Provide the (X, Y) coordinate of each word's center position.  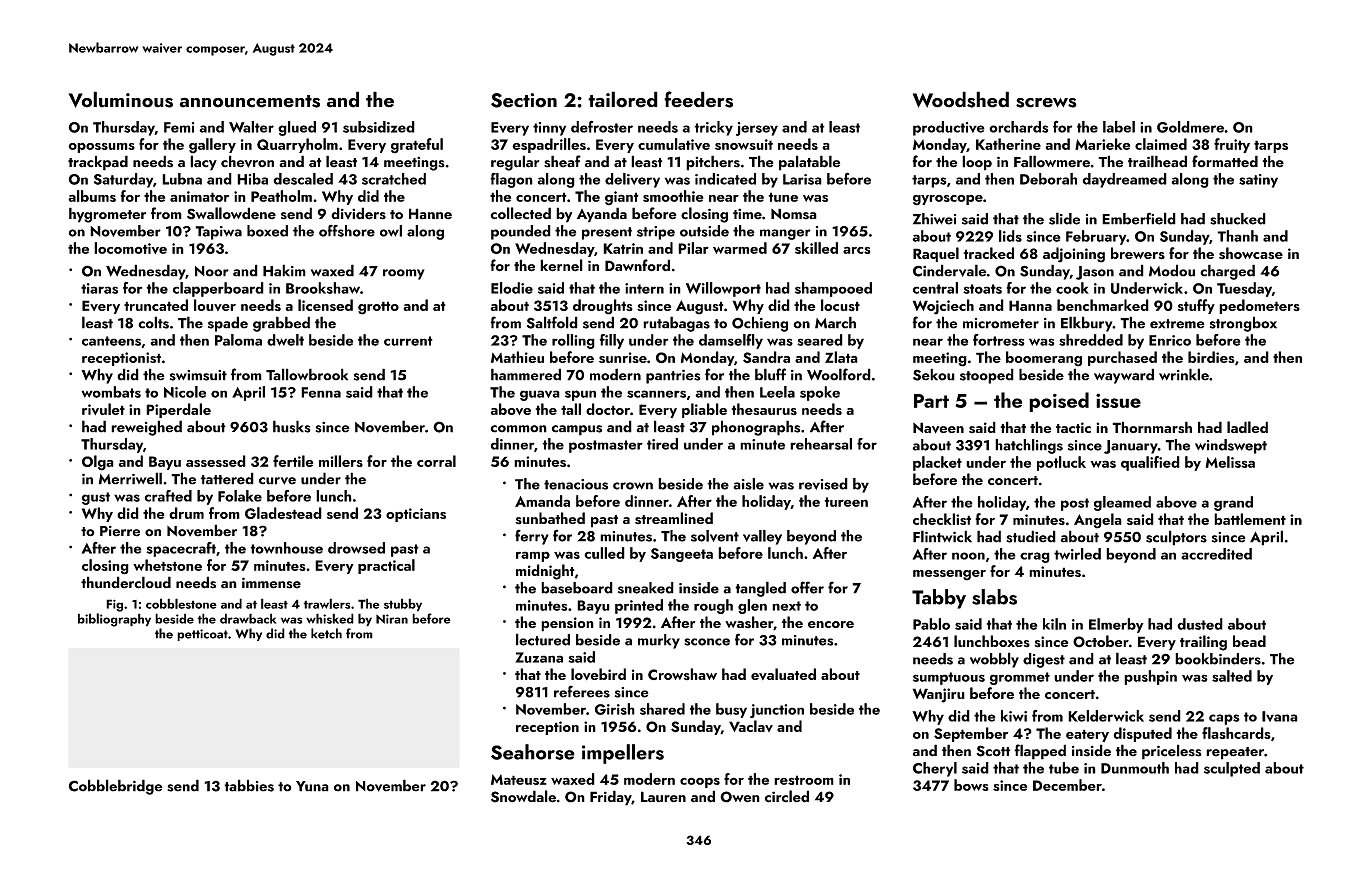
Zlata (841, 357)
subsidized (379, 127)
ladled (1247, 427)
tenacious (576, 484)
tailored (623, 99)
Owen (740, 797)
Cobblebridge (115, 787)
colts (153, 322)
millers (341, 461)
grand (1233, 503)
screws (1046, 103)
